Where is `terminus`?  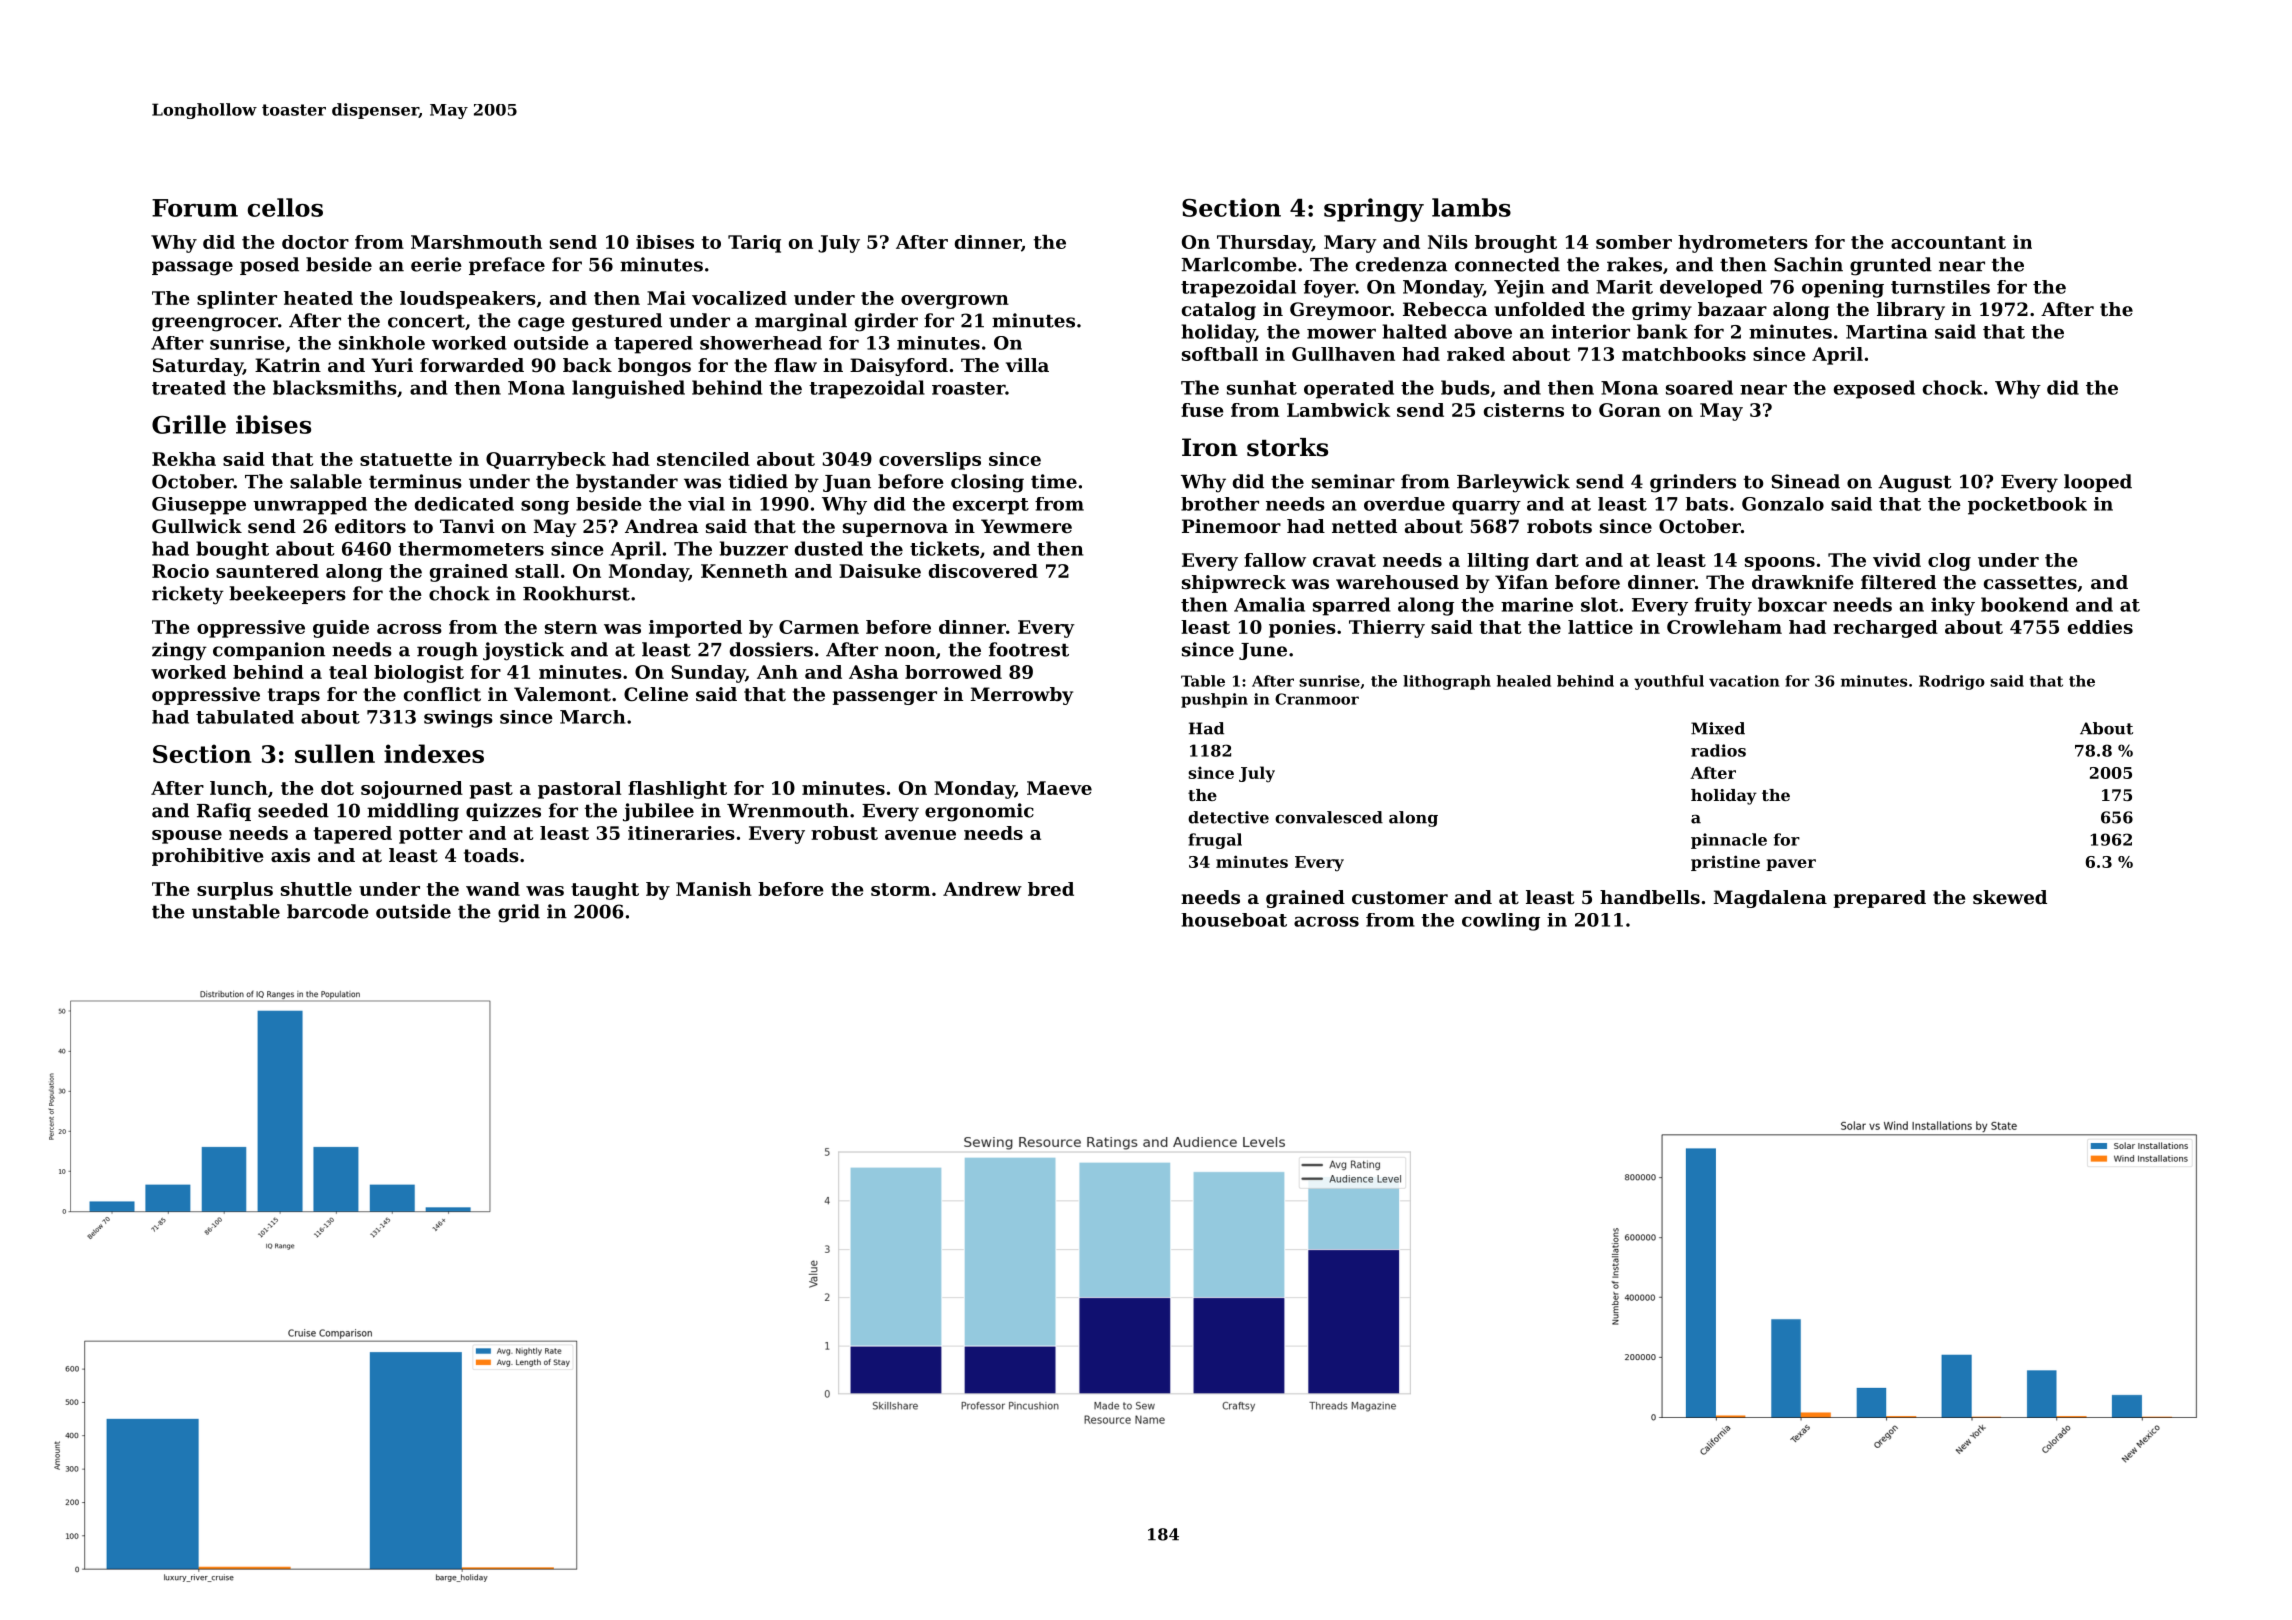 terminus is located at coordinates (415, 481).
